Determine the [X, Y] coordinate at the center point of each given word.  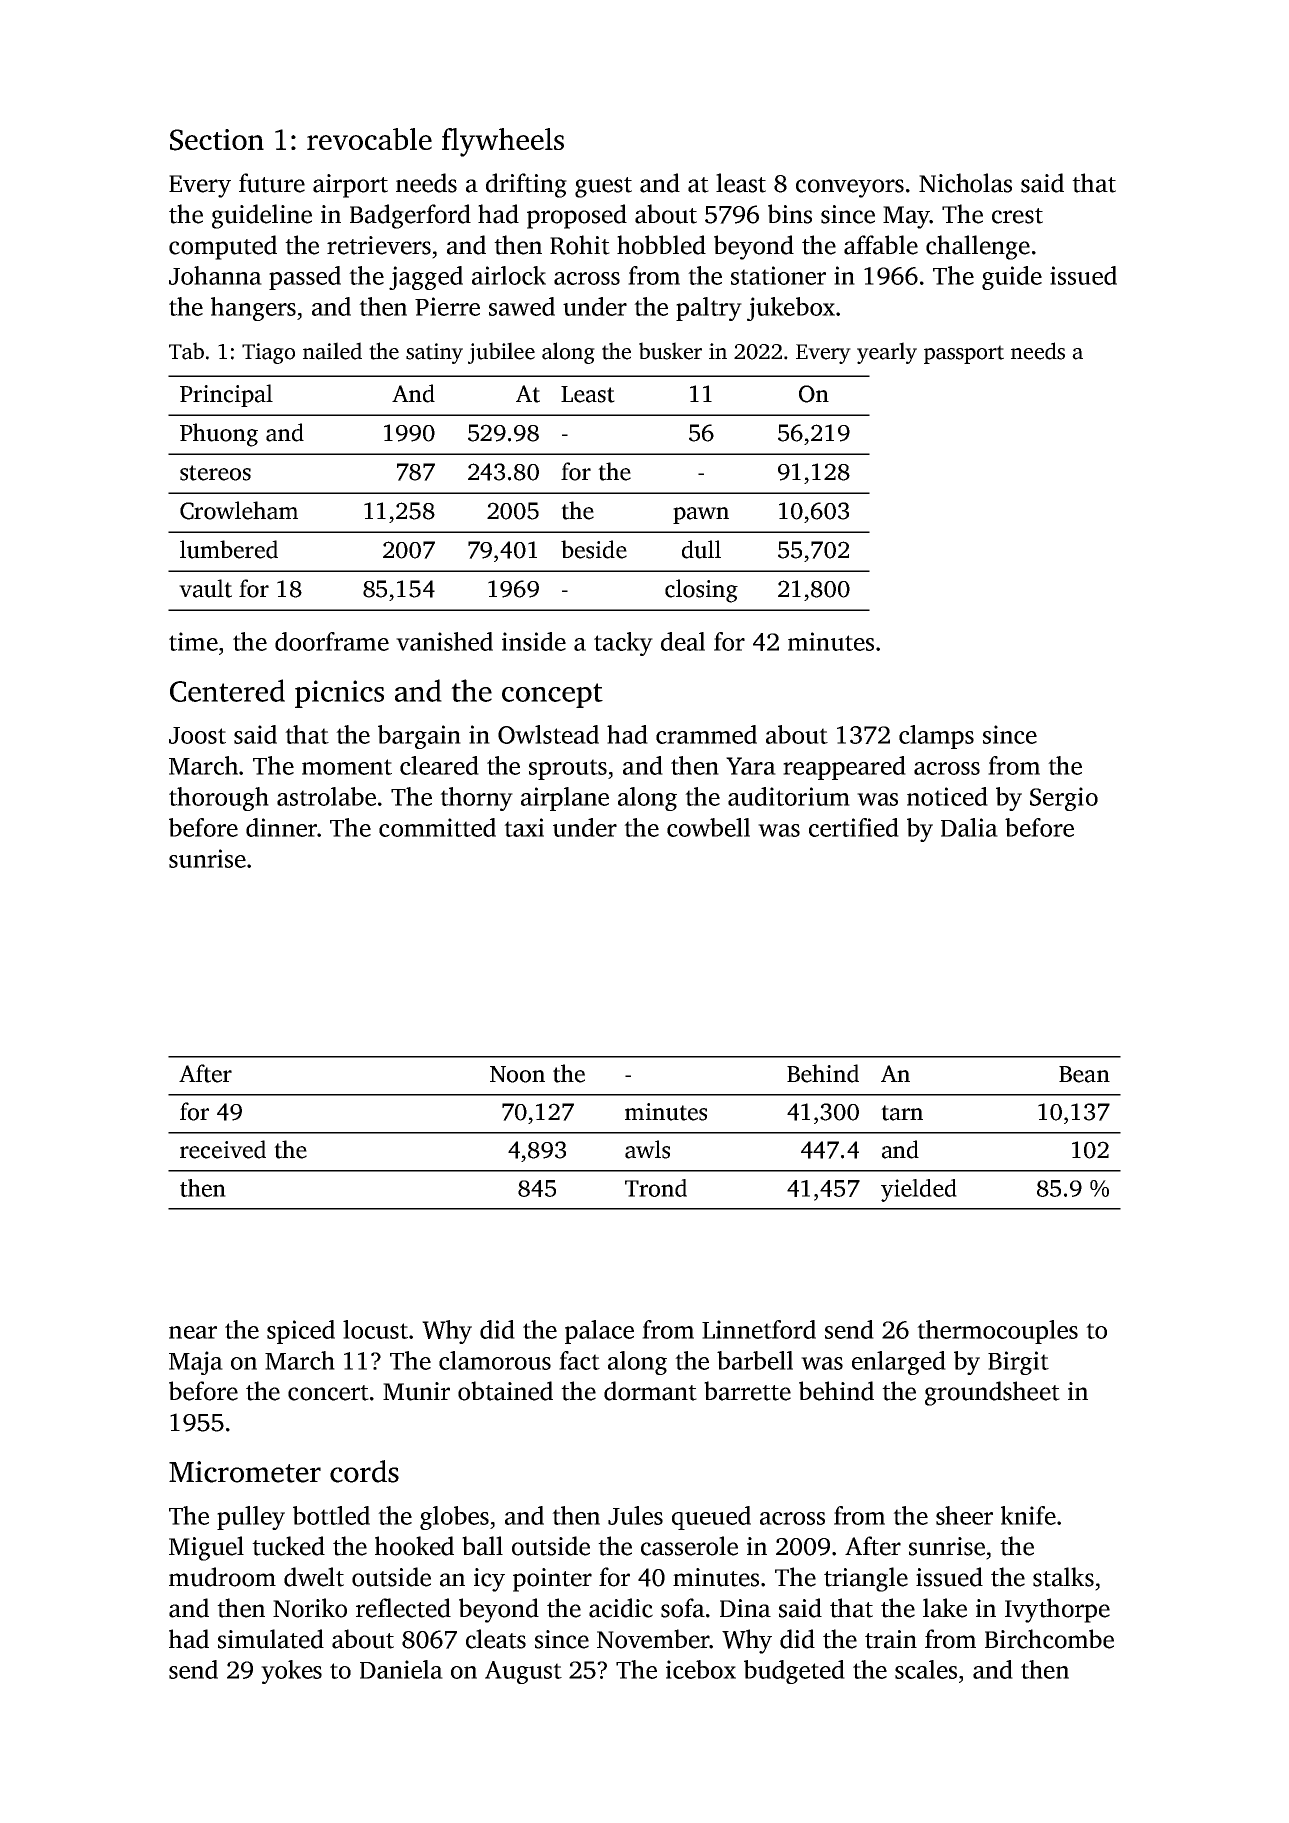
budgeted [794, 1672]
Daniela [401, 1669]
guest [603, 187]
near [193, 1332]
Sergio [1064, 799]
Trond [656, 1188]
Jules [635, 1515]
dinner [281, 827]
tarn [902, 1113]
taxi [524, 827]
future [272, 183]
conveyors [850, 188]
